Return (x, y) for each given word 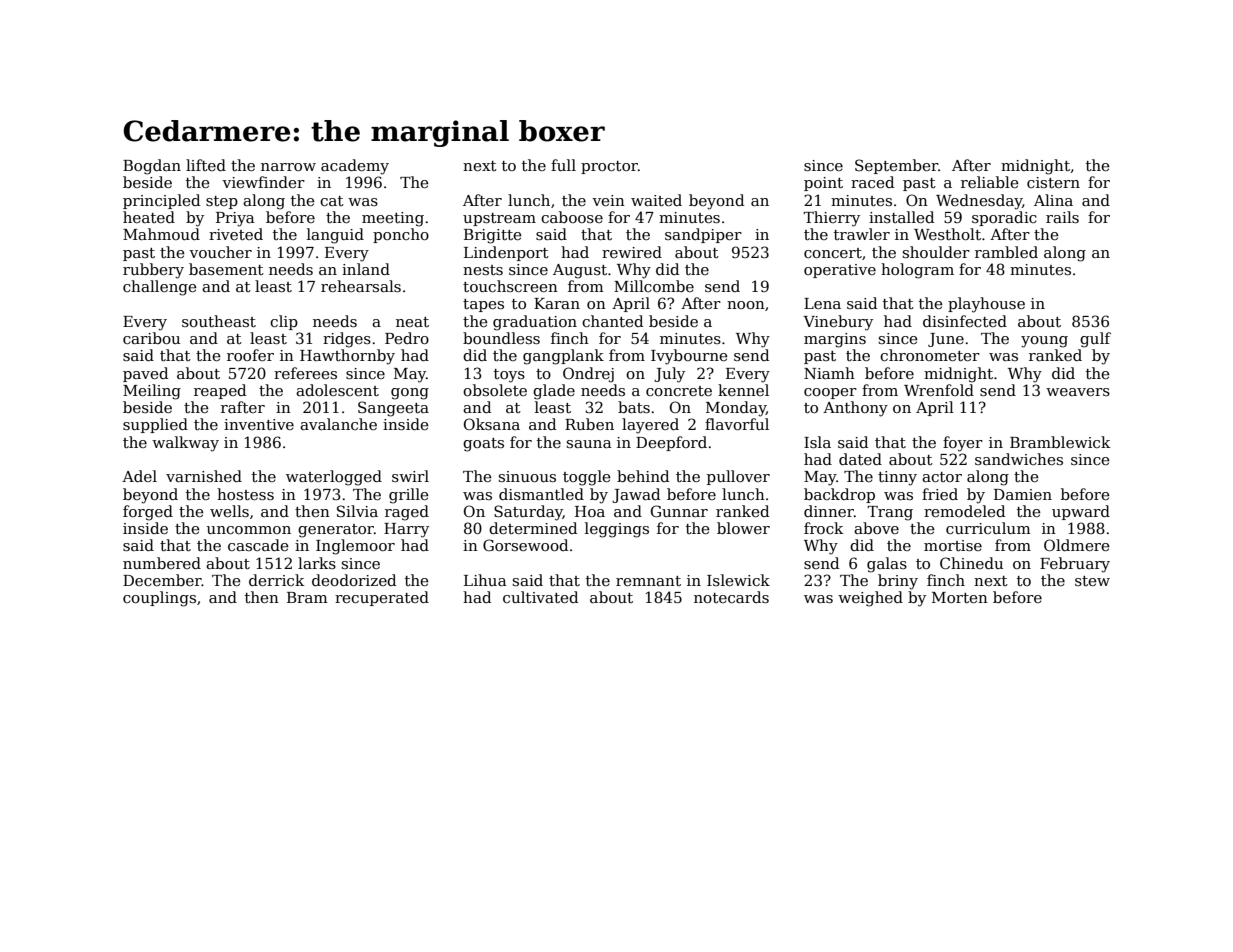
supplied (155, 425)
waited (656, 200)
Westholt (947, 234)
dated (860, 459)
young (1044, 342)
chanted (612, 321)
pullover (738, 477)
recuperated (382, 598)
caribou (151, 338)
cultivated (540, 597)
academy (355, 167)
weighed (870, 599)
